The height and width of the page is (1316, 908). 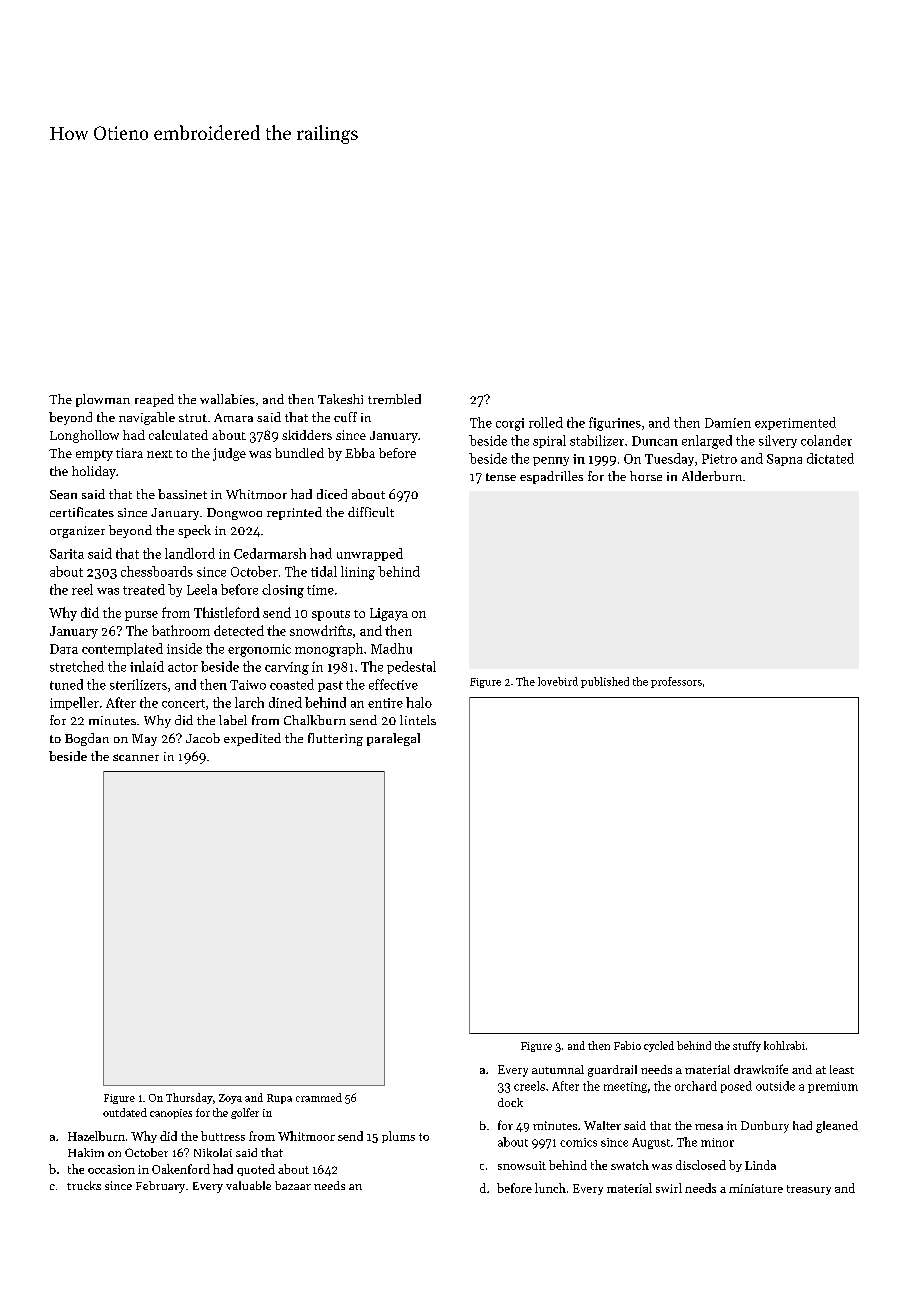 I want to click on scanner, so click(x=136, y=757).
